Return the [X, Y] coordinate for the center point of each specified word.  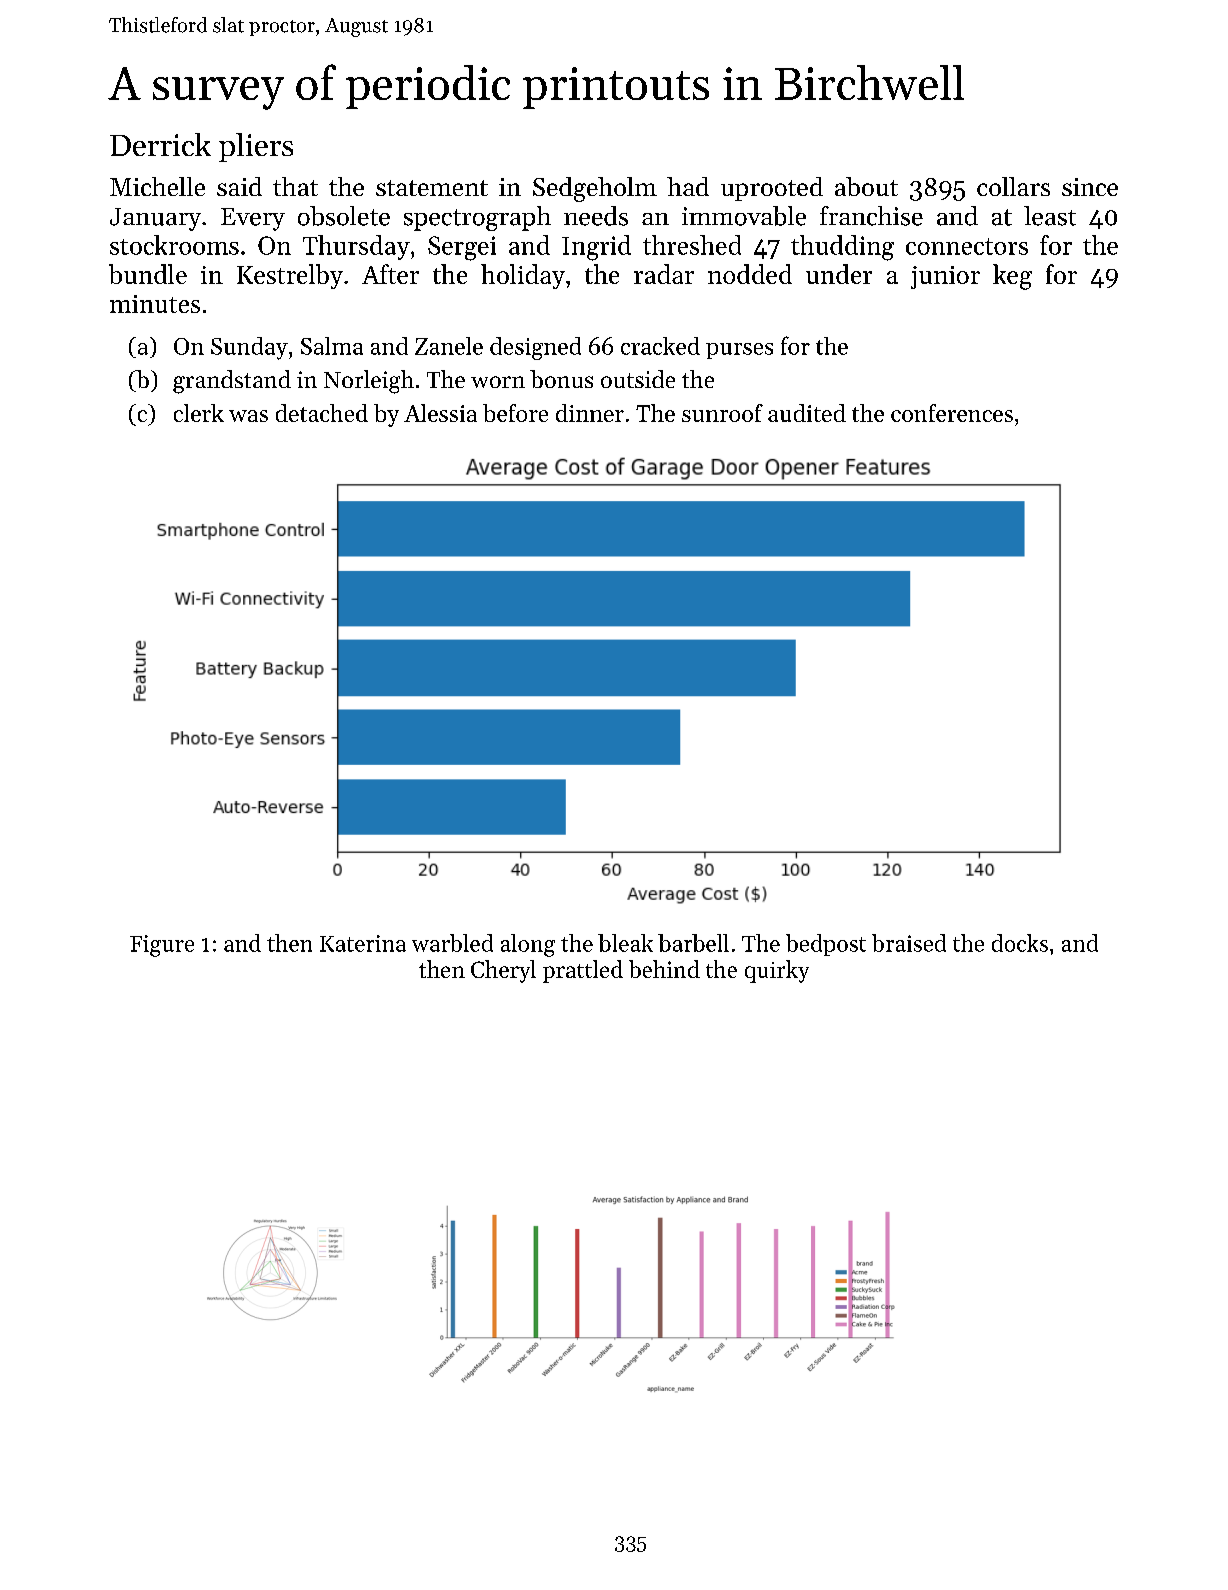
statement [432, 188]
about [866, 186]
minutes [155, 304]
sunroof [722, 413]
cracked [660, 346]
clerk [199, 413]
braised [909, 943]
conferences [952, 413]
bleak [625, 943]
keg [1012, 277]
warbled [452, 943]
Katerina [363, 943]
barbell [693, 943]
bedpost [826, 945]
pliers [256, 147]
